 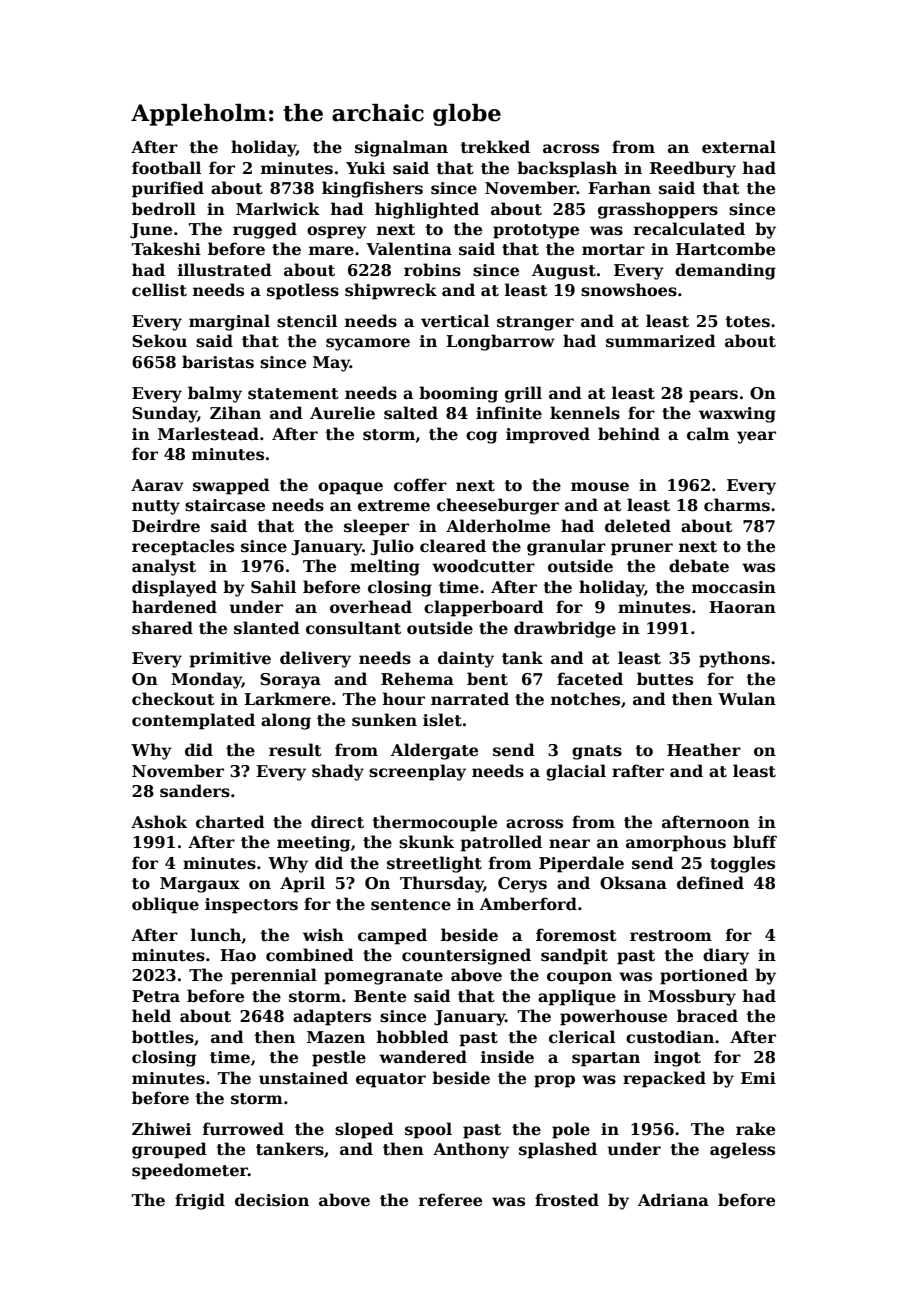 I want to click on lunch, so click(x=216, y=935).
